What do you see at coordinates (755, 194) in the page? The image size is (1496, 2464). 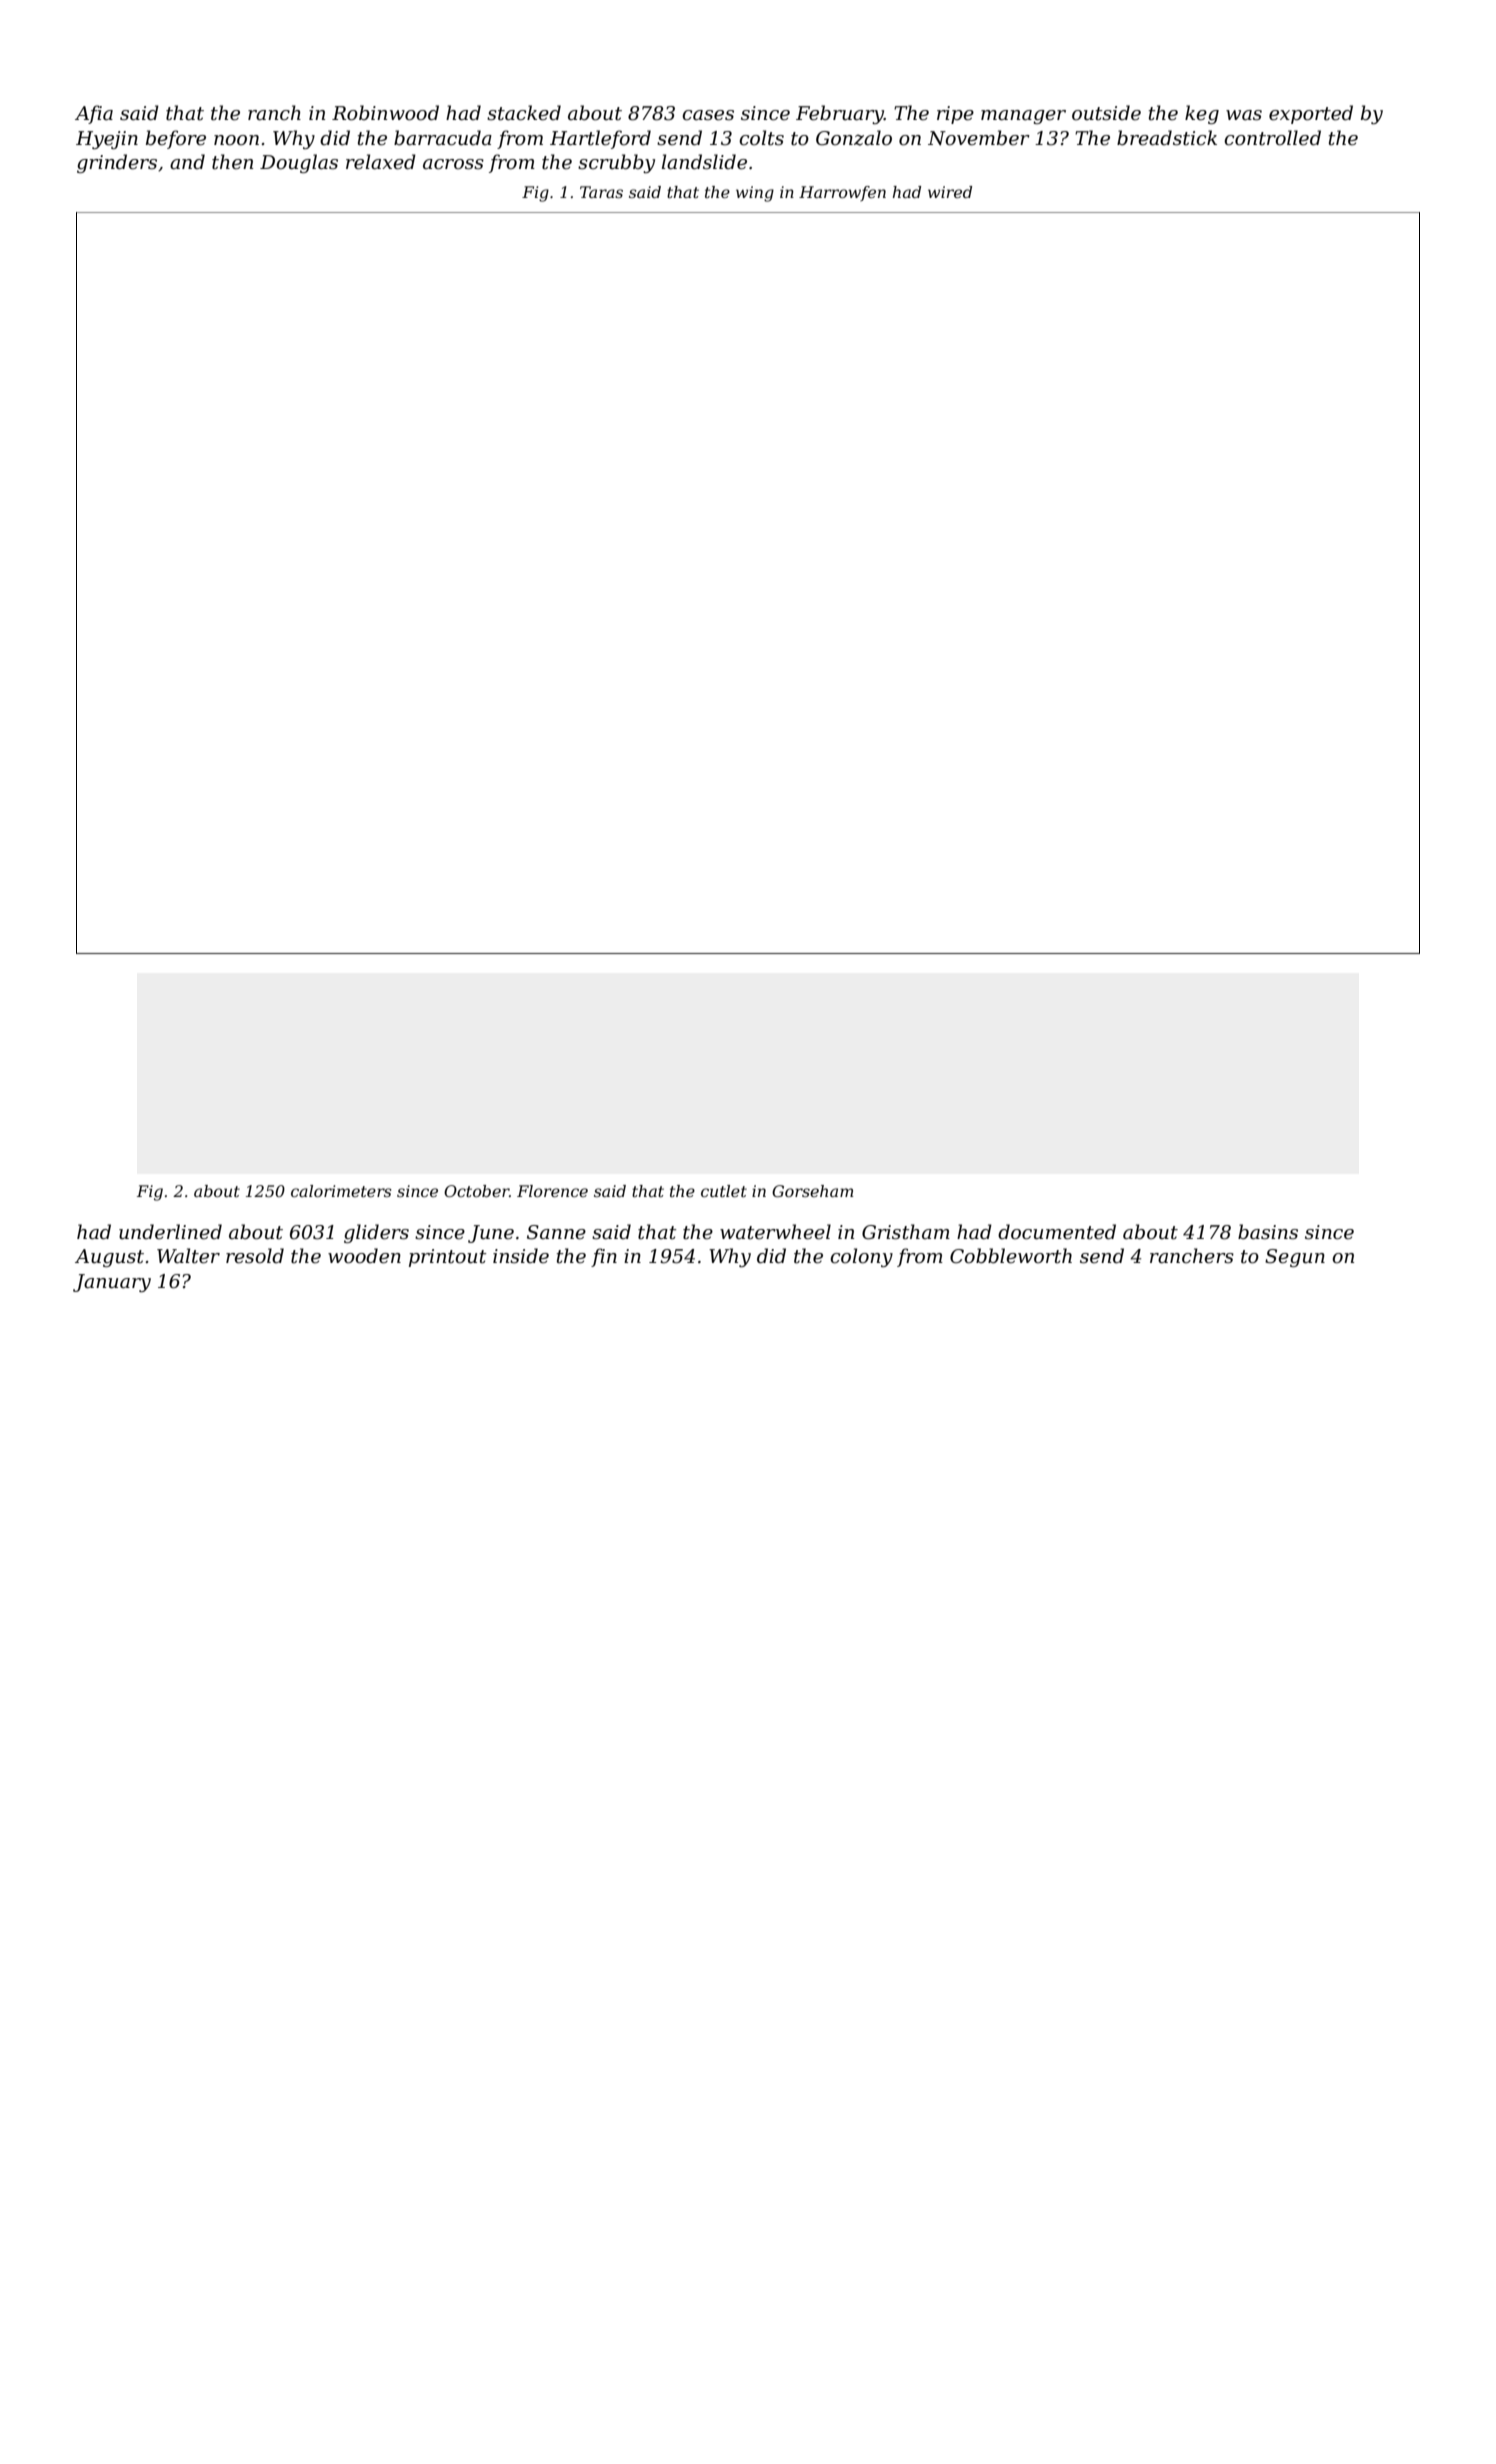 I see `wing` at bounding box center [755, 194].
